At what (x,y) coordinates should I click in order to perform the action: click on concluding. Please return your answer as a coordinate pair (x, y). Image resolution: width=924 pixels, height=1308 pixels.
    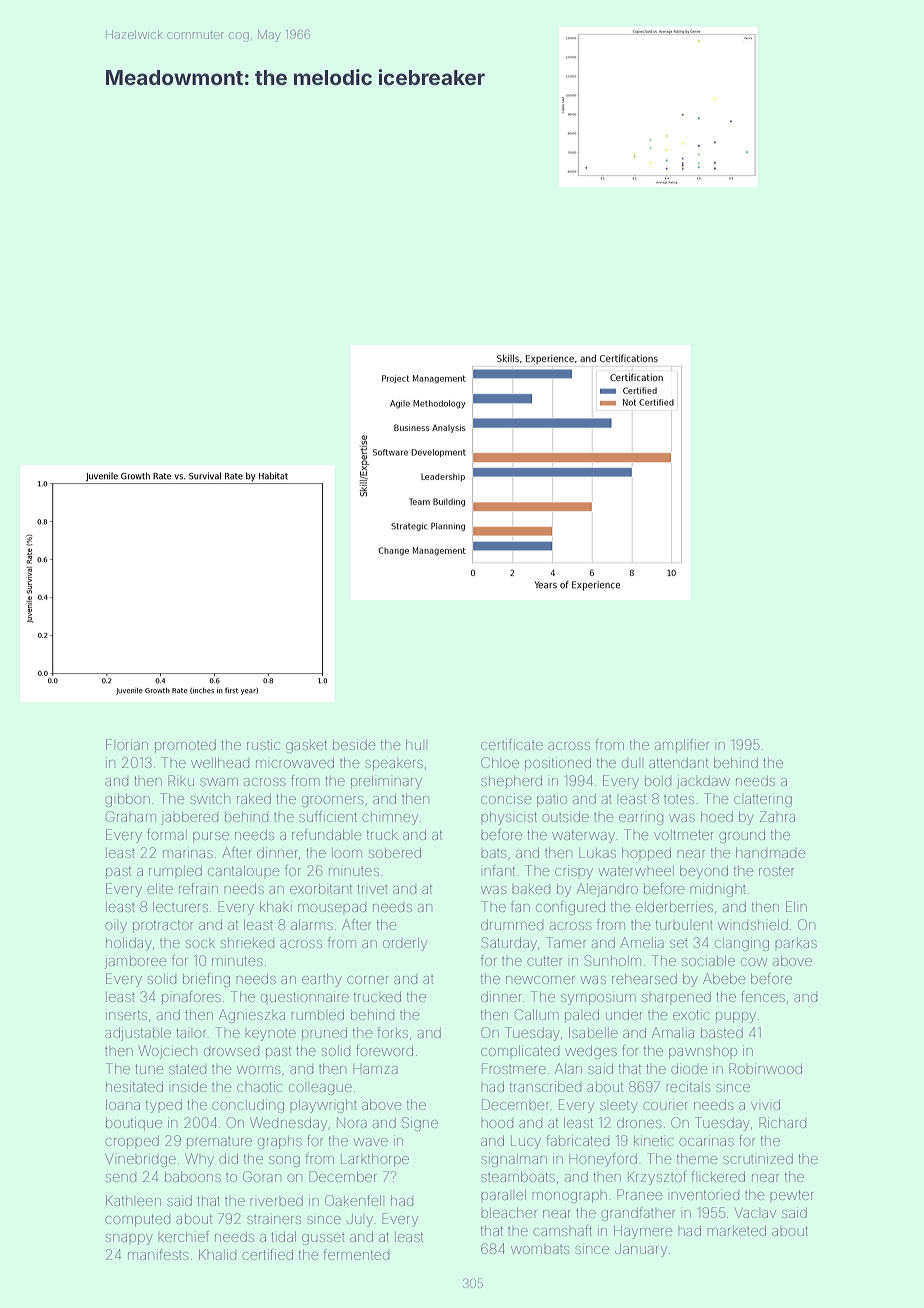
    Looking at the image, I should click on (248, 1106).
